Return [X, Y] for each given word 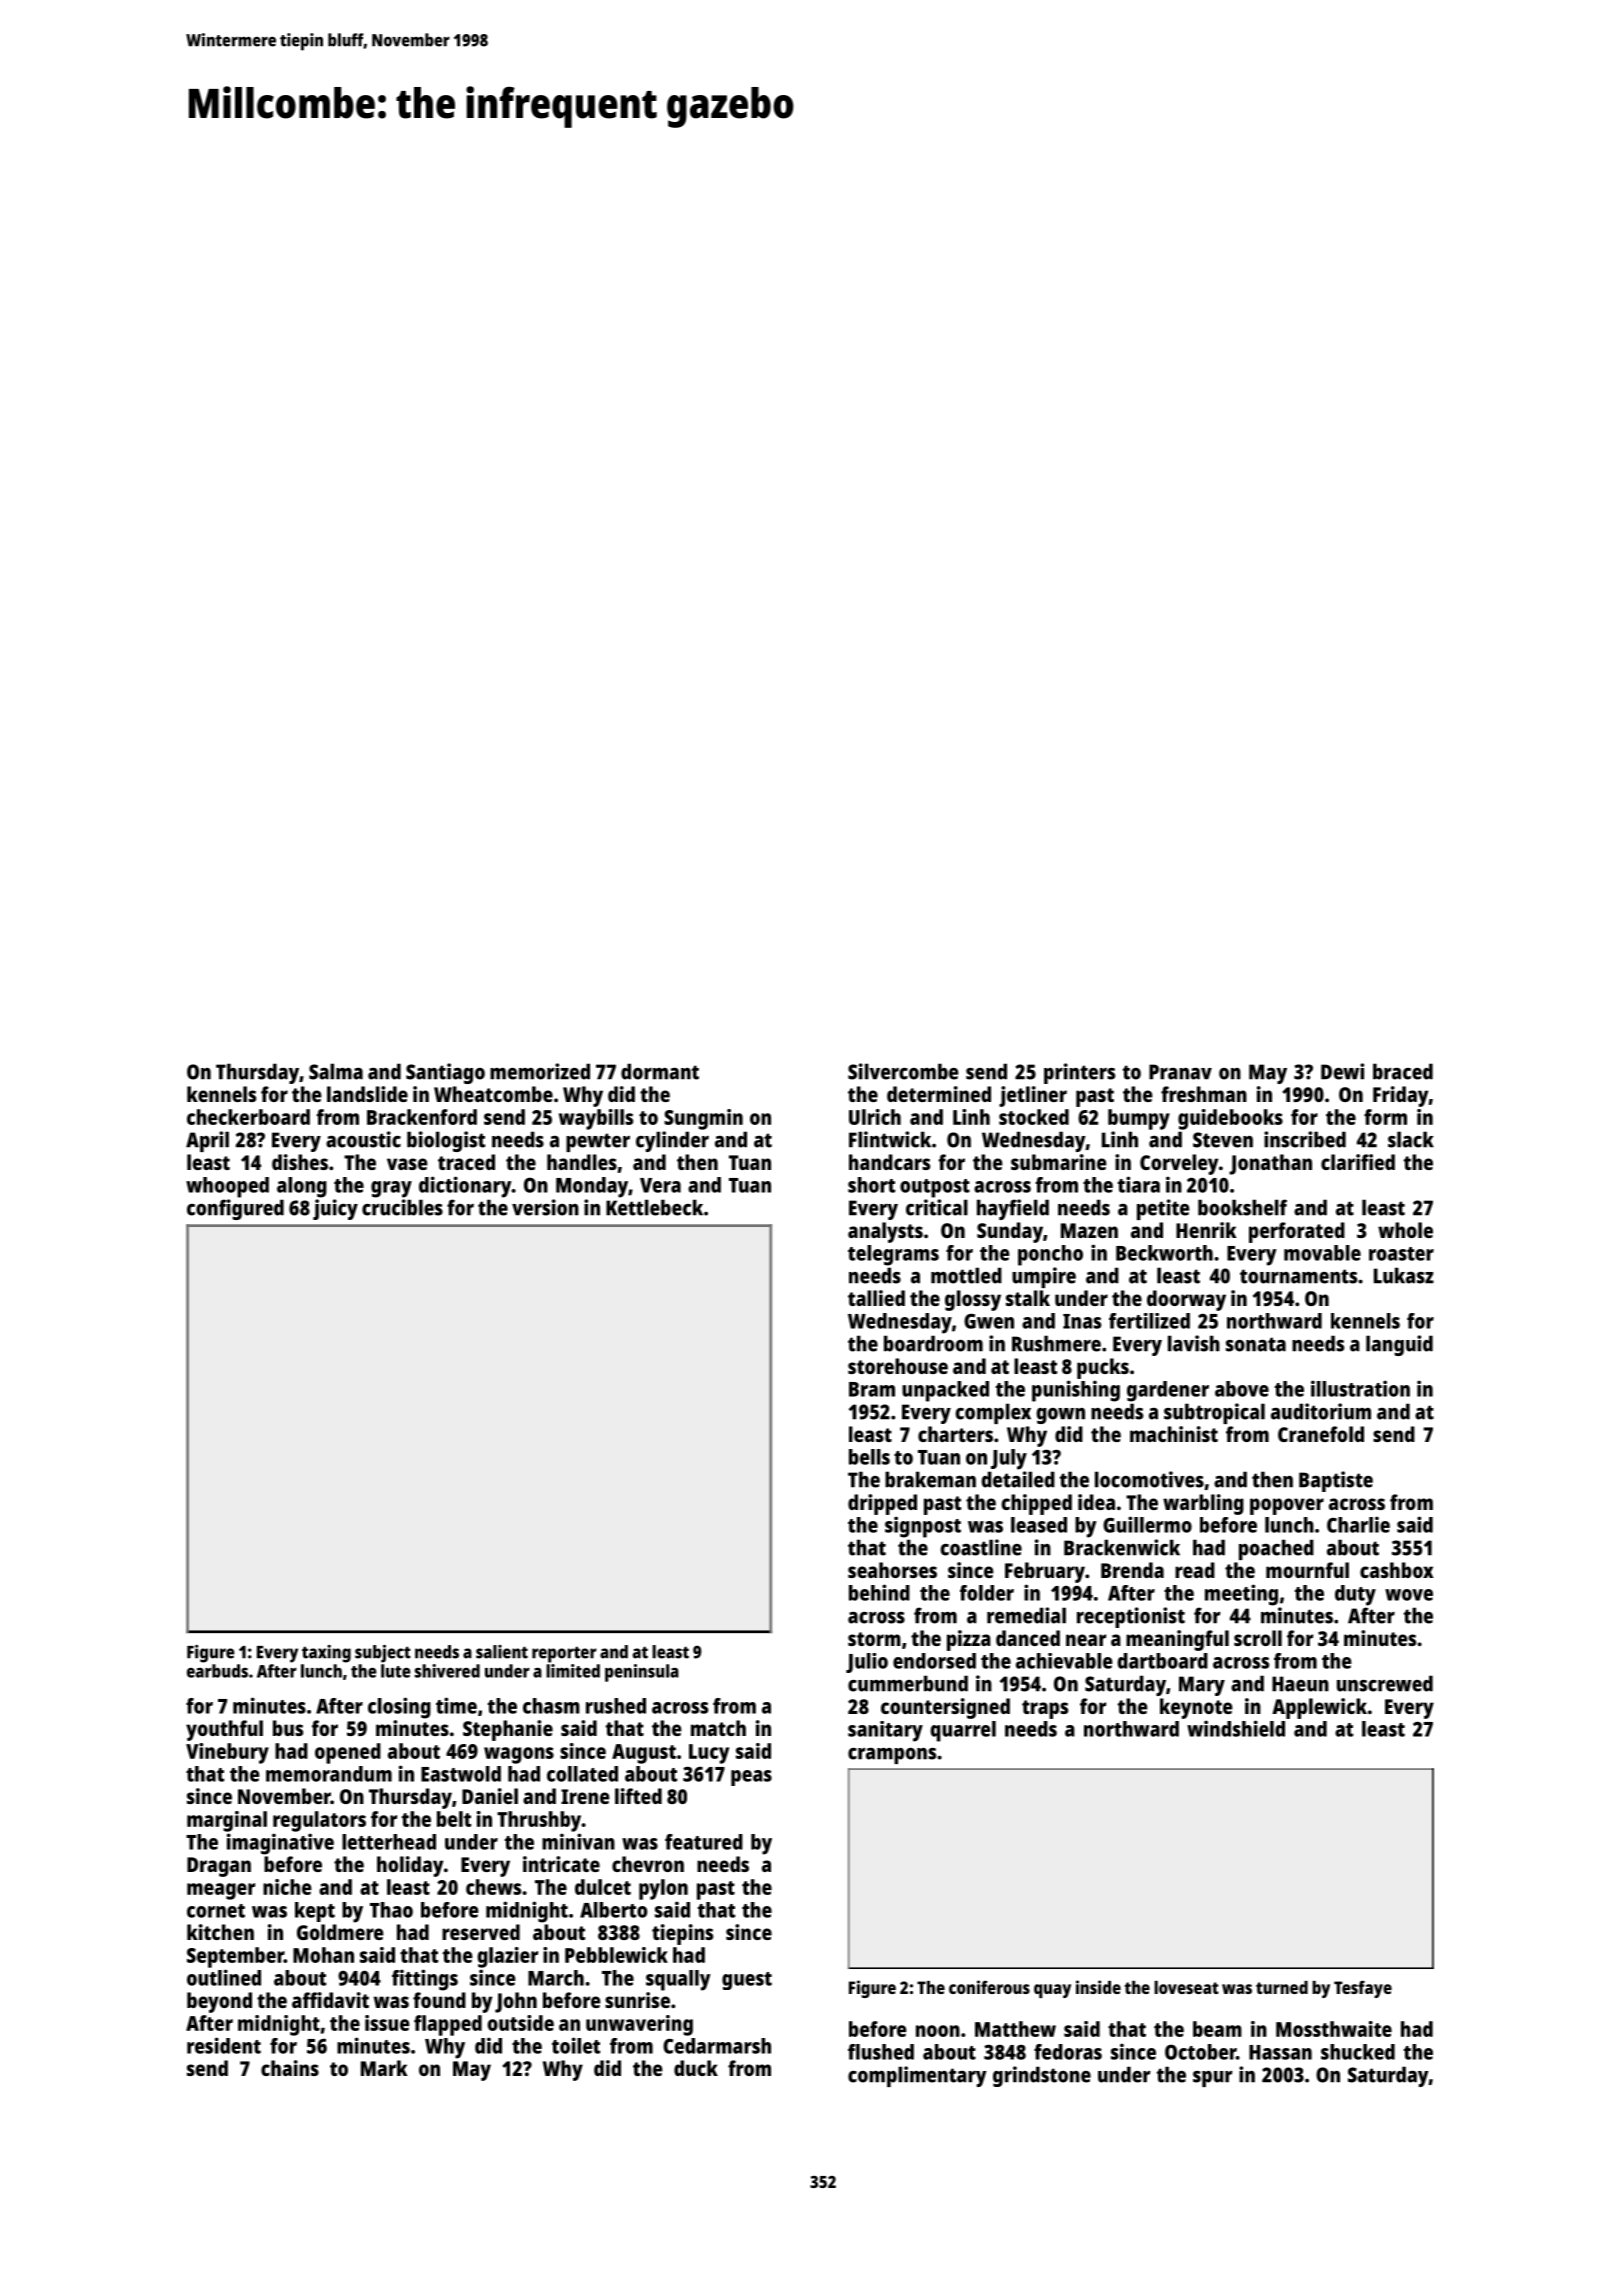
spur [1212, 2079]
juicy [335, 1209]
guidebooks [1230, 1119]
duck [696, 2068]
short [871, 1185]
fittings [425, 1980]
